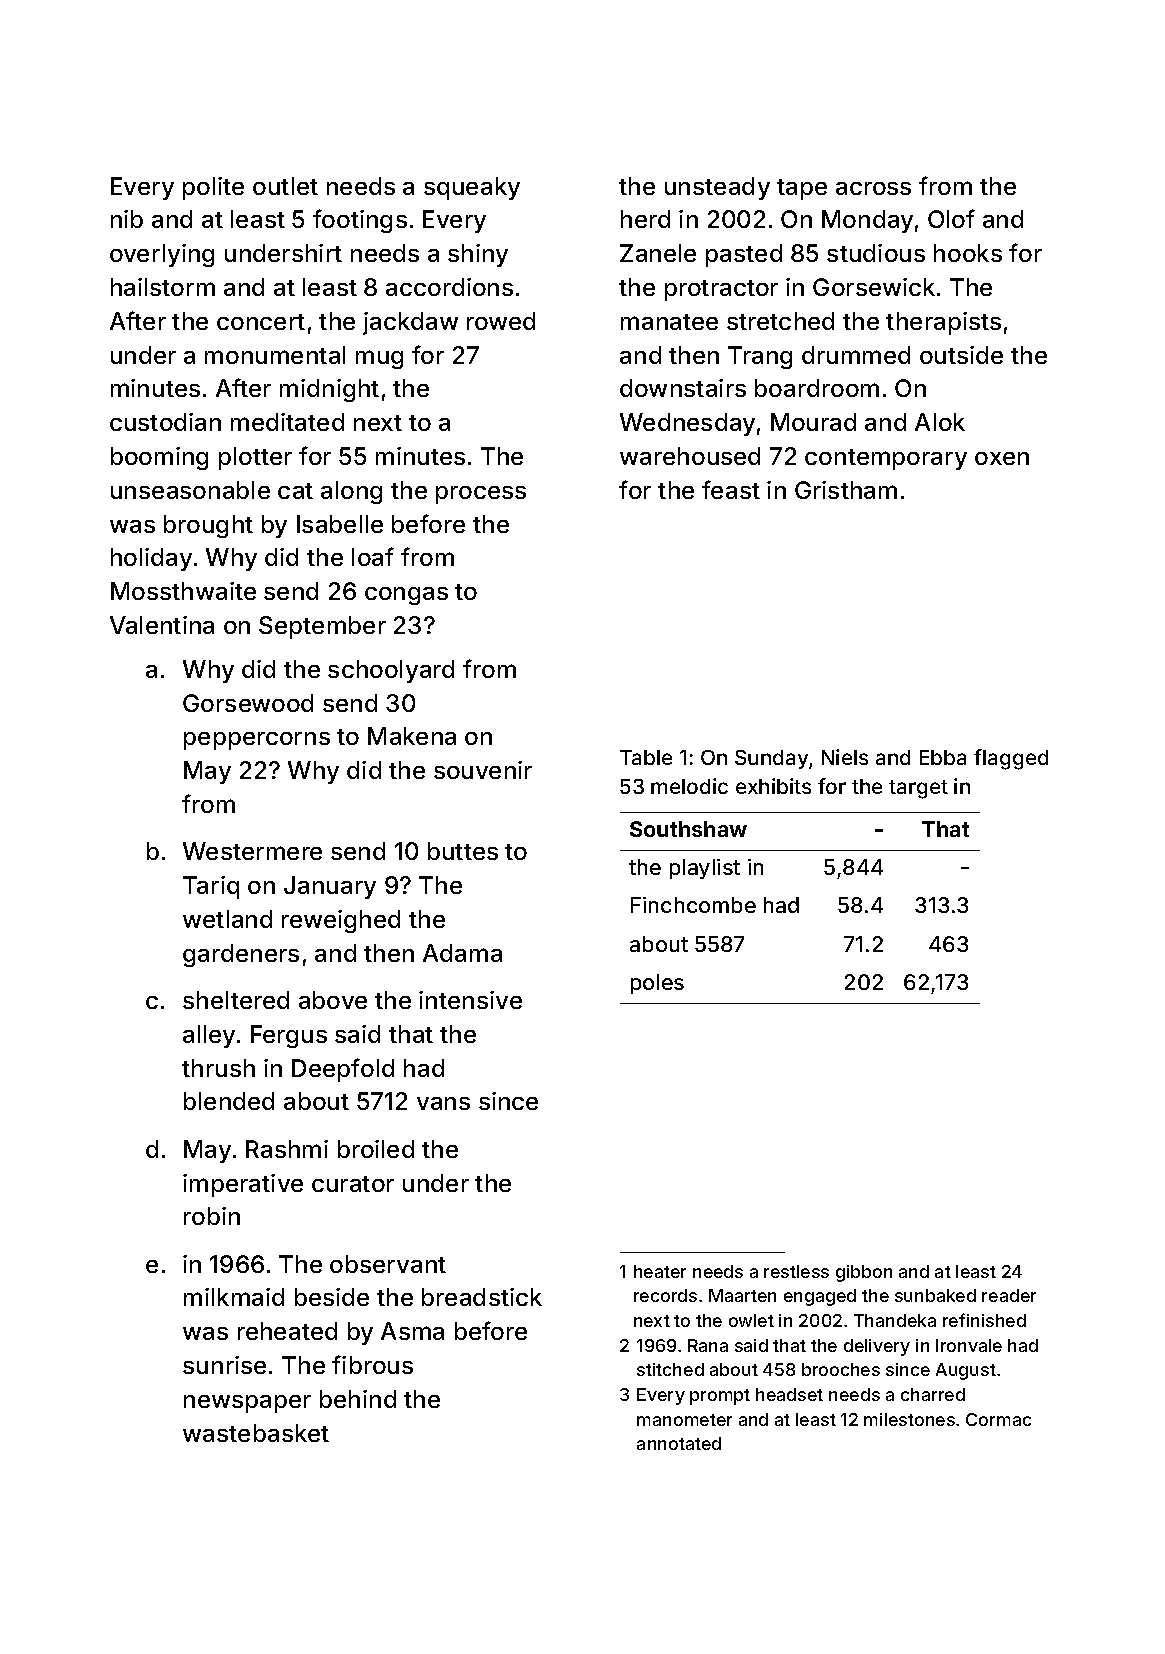  Describe the element at coordinates (873, 188) in the document. I see `across` at that location.
